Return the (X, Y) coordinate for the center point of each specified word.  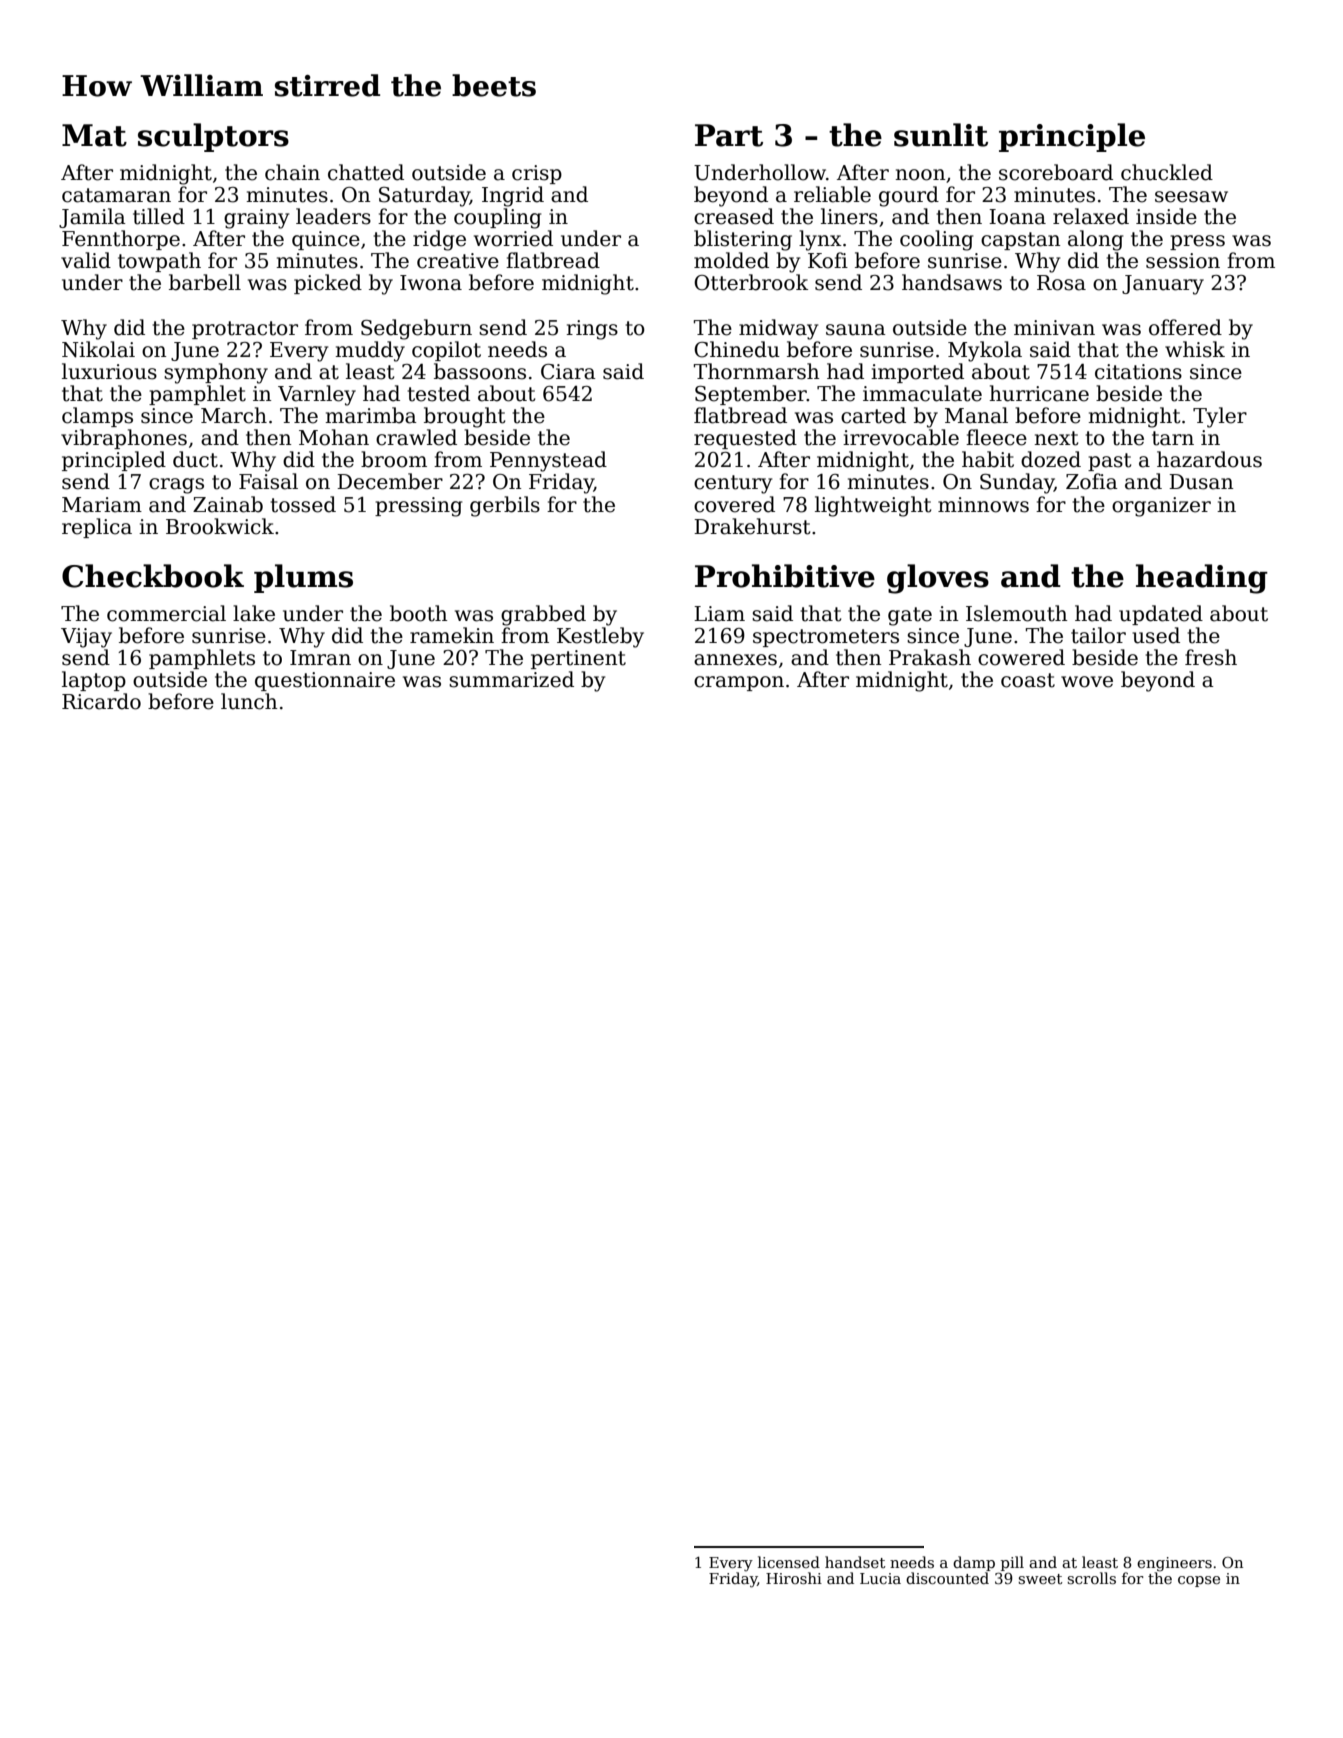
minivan (1054, 328)
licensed (789, 1562)
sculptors (213, 137)
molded (731, 260)
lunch (249, 701)
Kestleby (600, 637)
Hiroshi (794, 1578)
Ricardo (101, 701)
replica (97, 528)
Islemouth (1017, 613)
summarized (511, 679)
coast (1028, 680)
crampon (739, 683)
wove (1087, 682)
